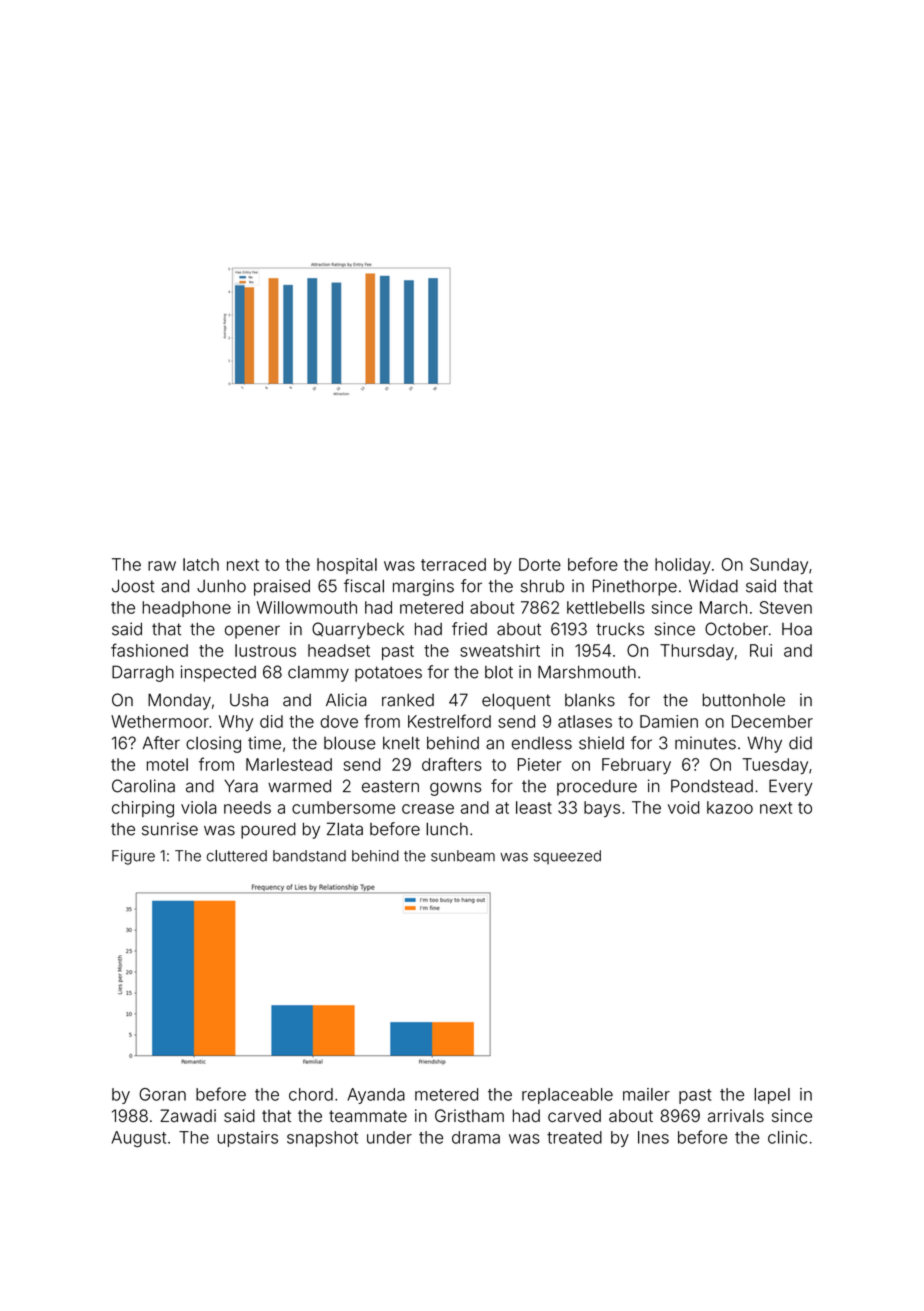 The width and height of the image is (924, 1311). What do you see at coordinates (237, 856) in the image?
I see `cluttered` at bounding box center [237, 856].
